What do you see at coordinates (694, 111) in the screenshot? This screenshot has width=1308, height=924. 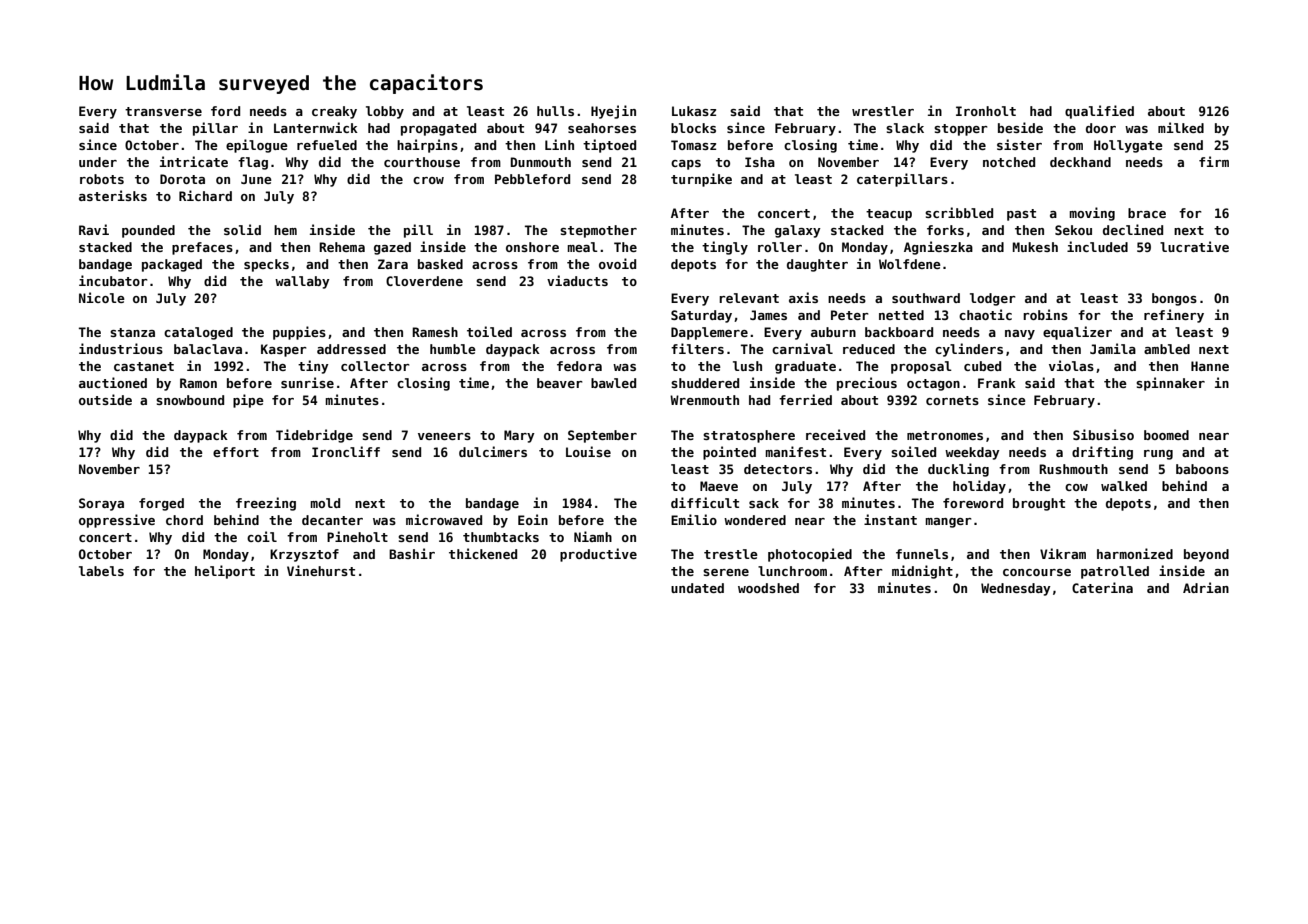 I see `Lukasz` at bounding box center [694, 111].
